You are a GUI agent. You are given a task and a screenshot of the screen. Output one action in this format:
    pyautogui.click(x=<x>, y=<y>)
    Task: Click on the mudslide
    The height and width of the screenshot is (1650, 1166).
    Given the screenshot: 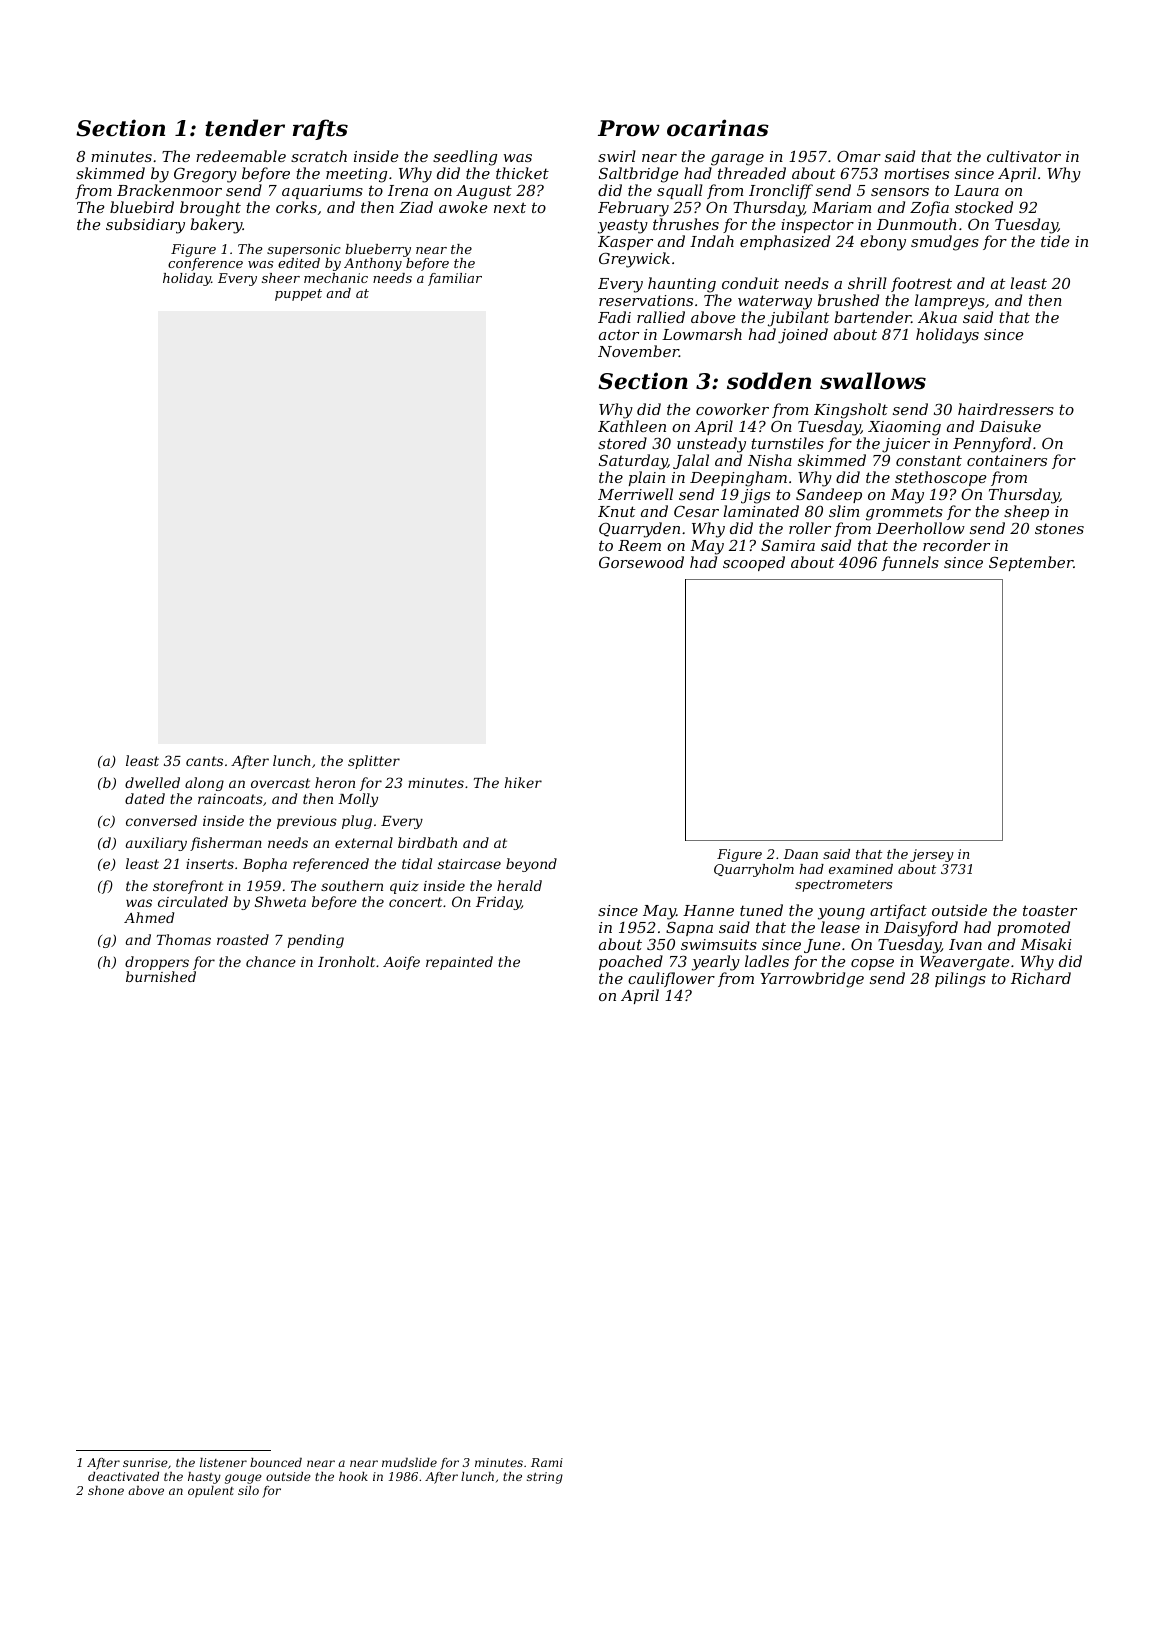 What is the action you would take?
    pyautogui.click(x=409, y=1462)
